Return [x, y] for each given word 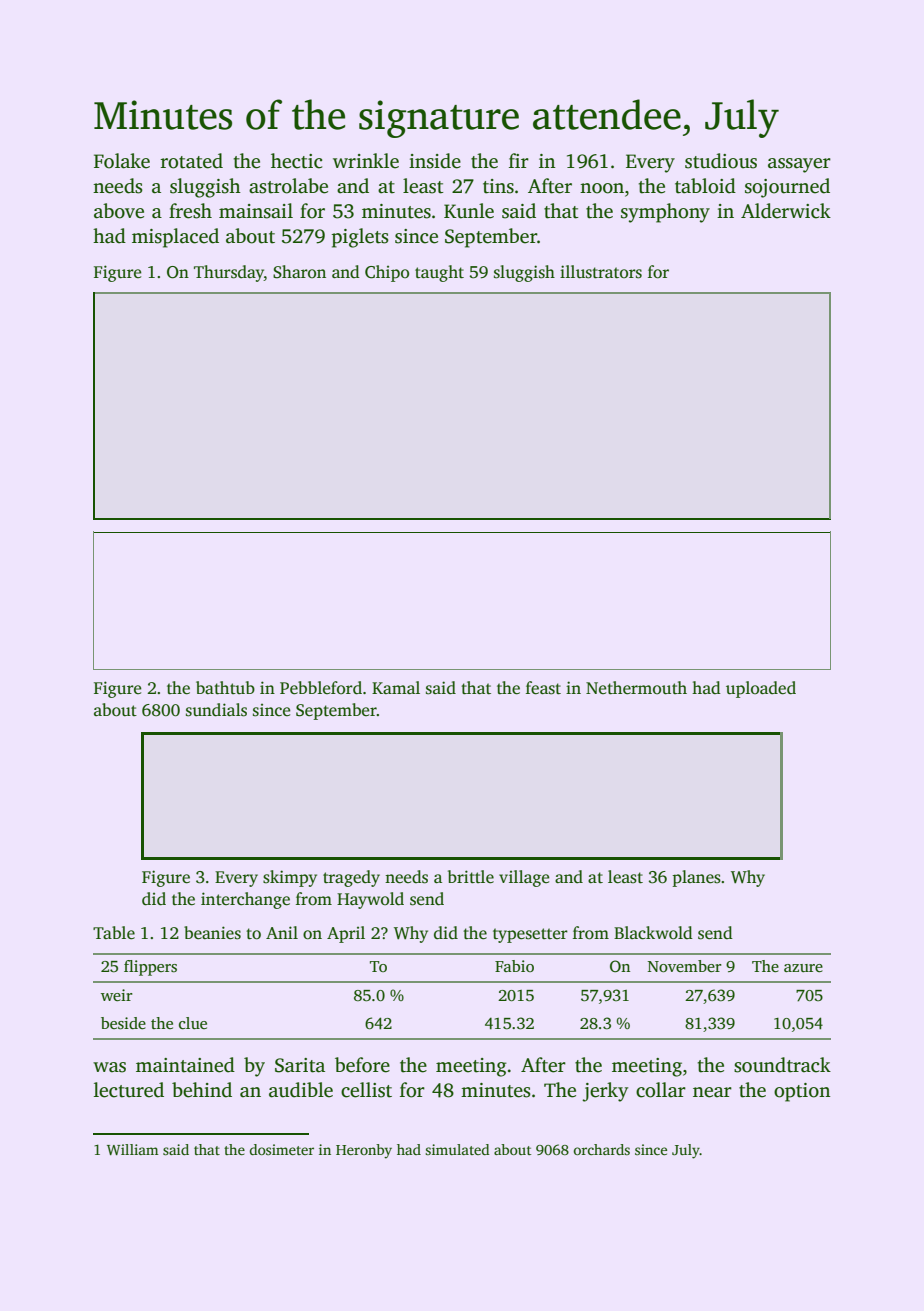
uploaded [761, 689]
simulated [457, 1149]
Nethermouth [636, 688]
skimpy [290, 878]
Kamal [396, 687]
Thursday [229, 273]
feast [543, 688]
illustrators [601, 272]
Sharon [299, 272]
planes [696, 878]
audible [301, 1090]
